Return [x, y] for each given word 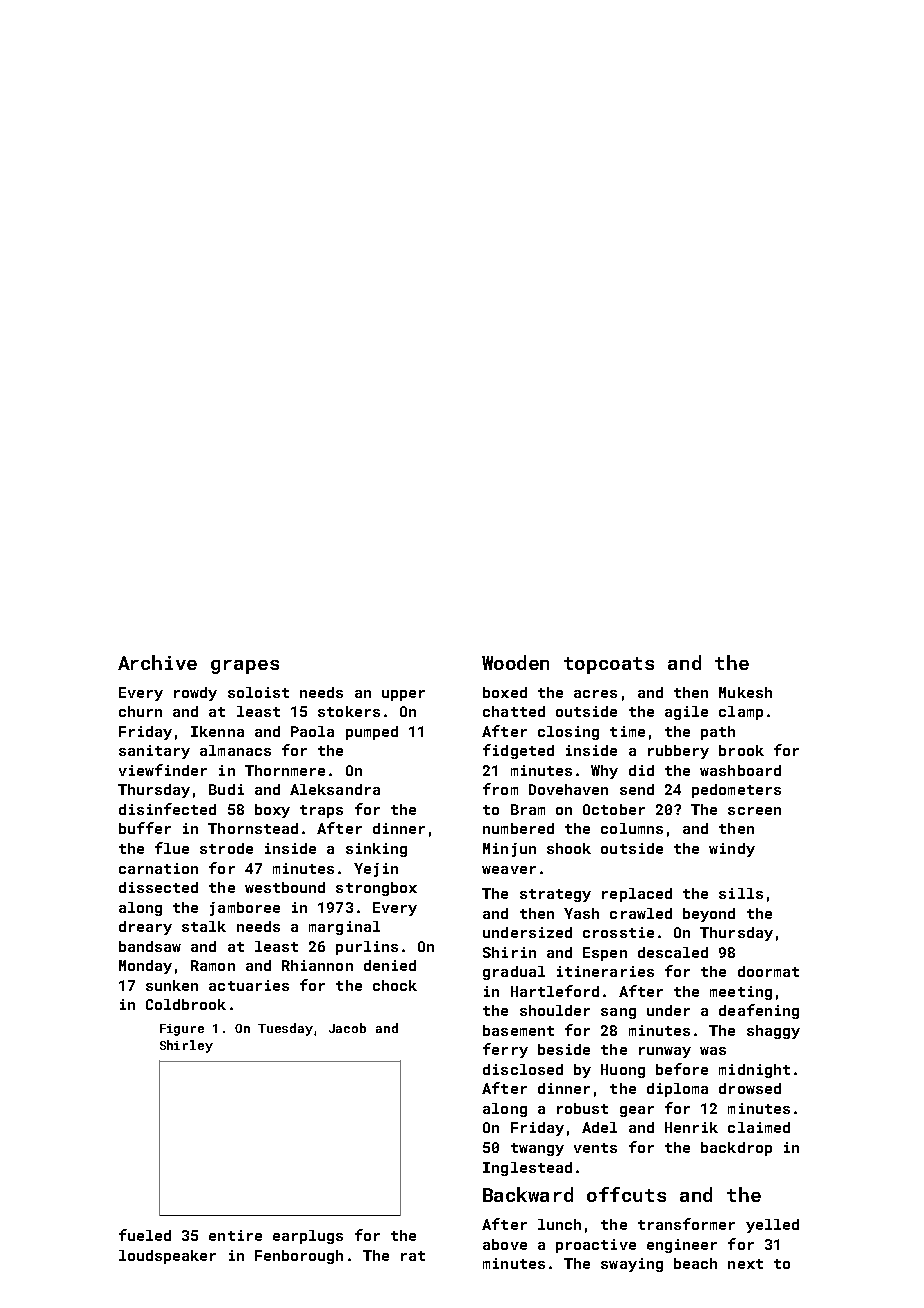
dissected [158, 887]
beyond [709, 915]
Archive [157, 662]
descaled [673, 952]
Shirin [509, 952]
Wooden [515, 662]
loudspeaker [167, 1257]
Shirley [186, 1046]
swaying [632, 1265]
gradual [514, 973]
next [745, 1264]
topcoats [609, 665]
